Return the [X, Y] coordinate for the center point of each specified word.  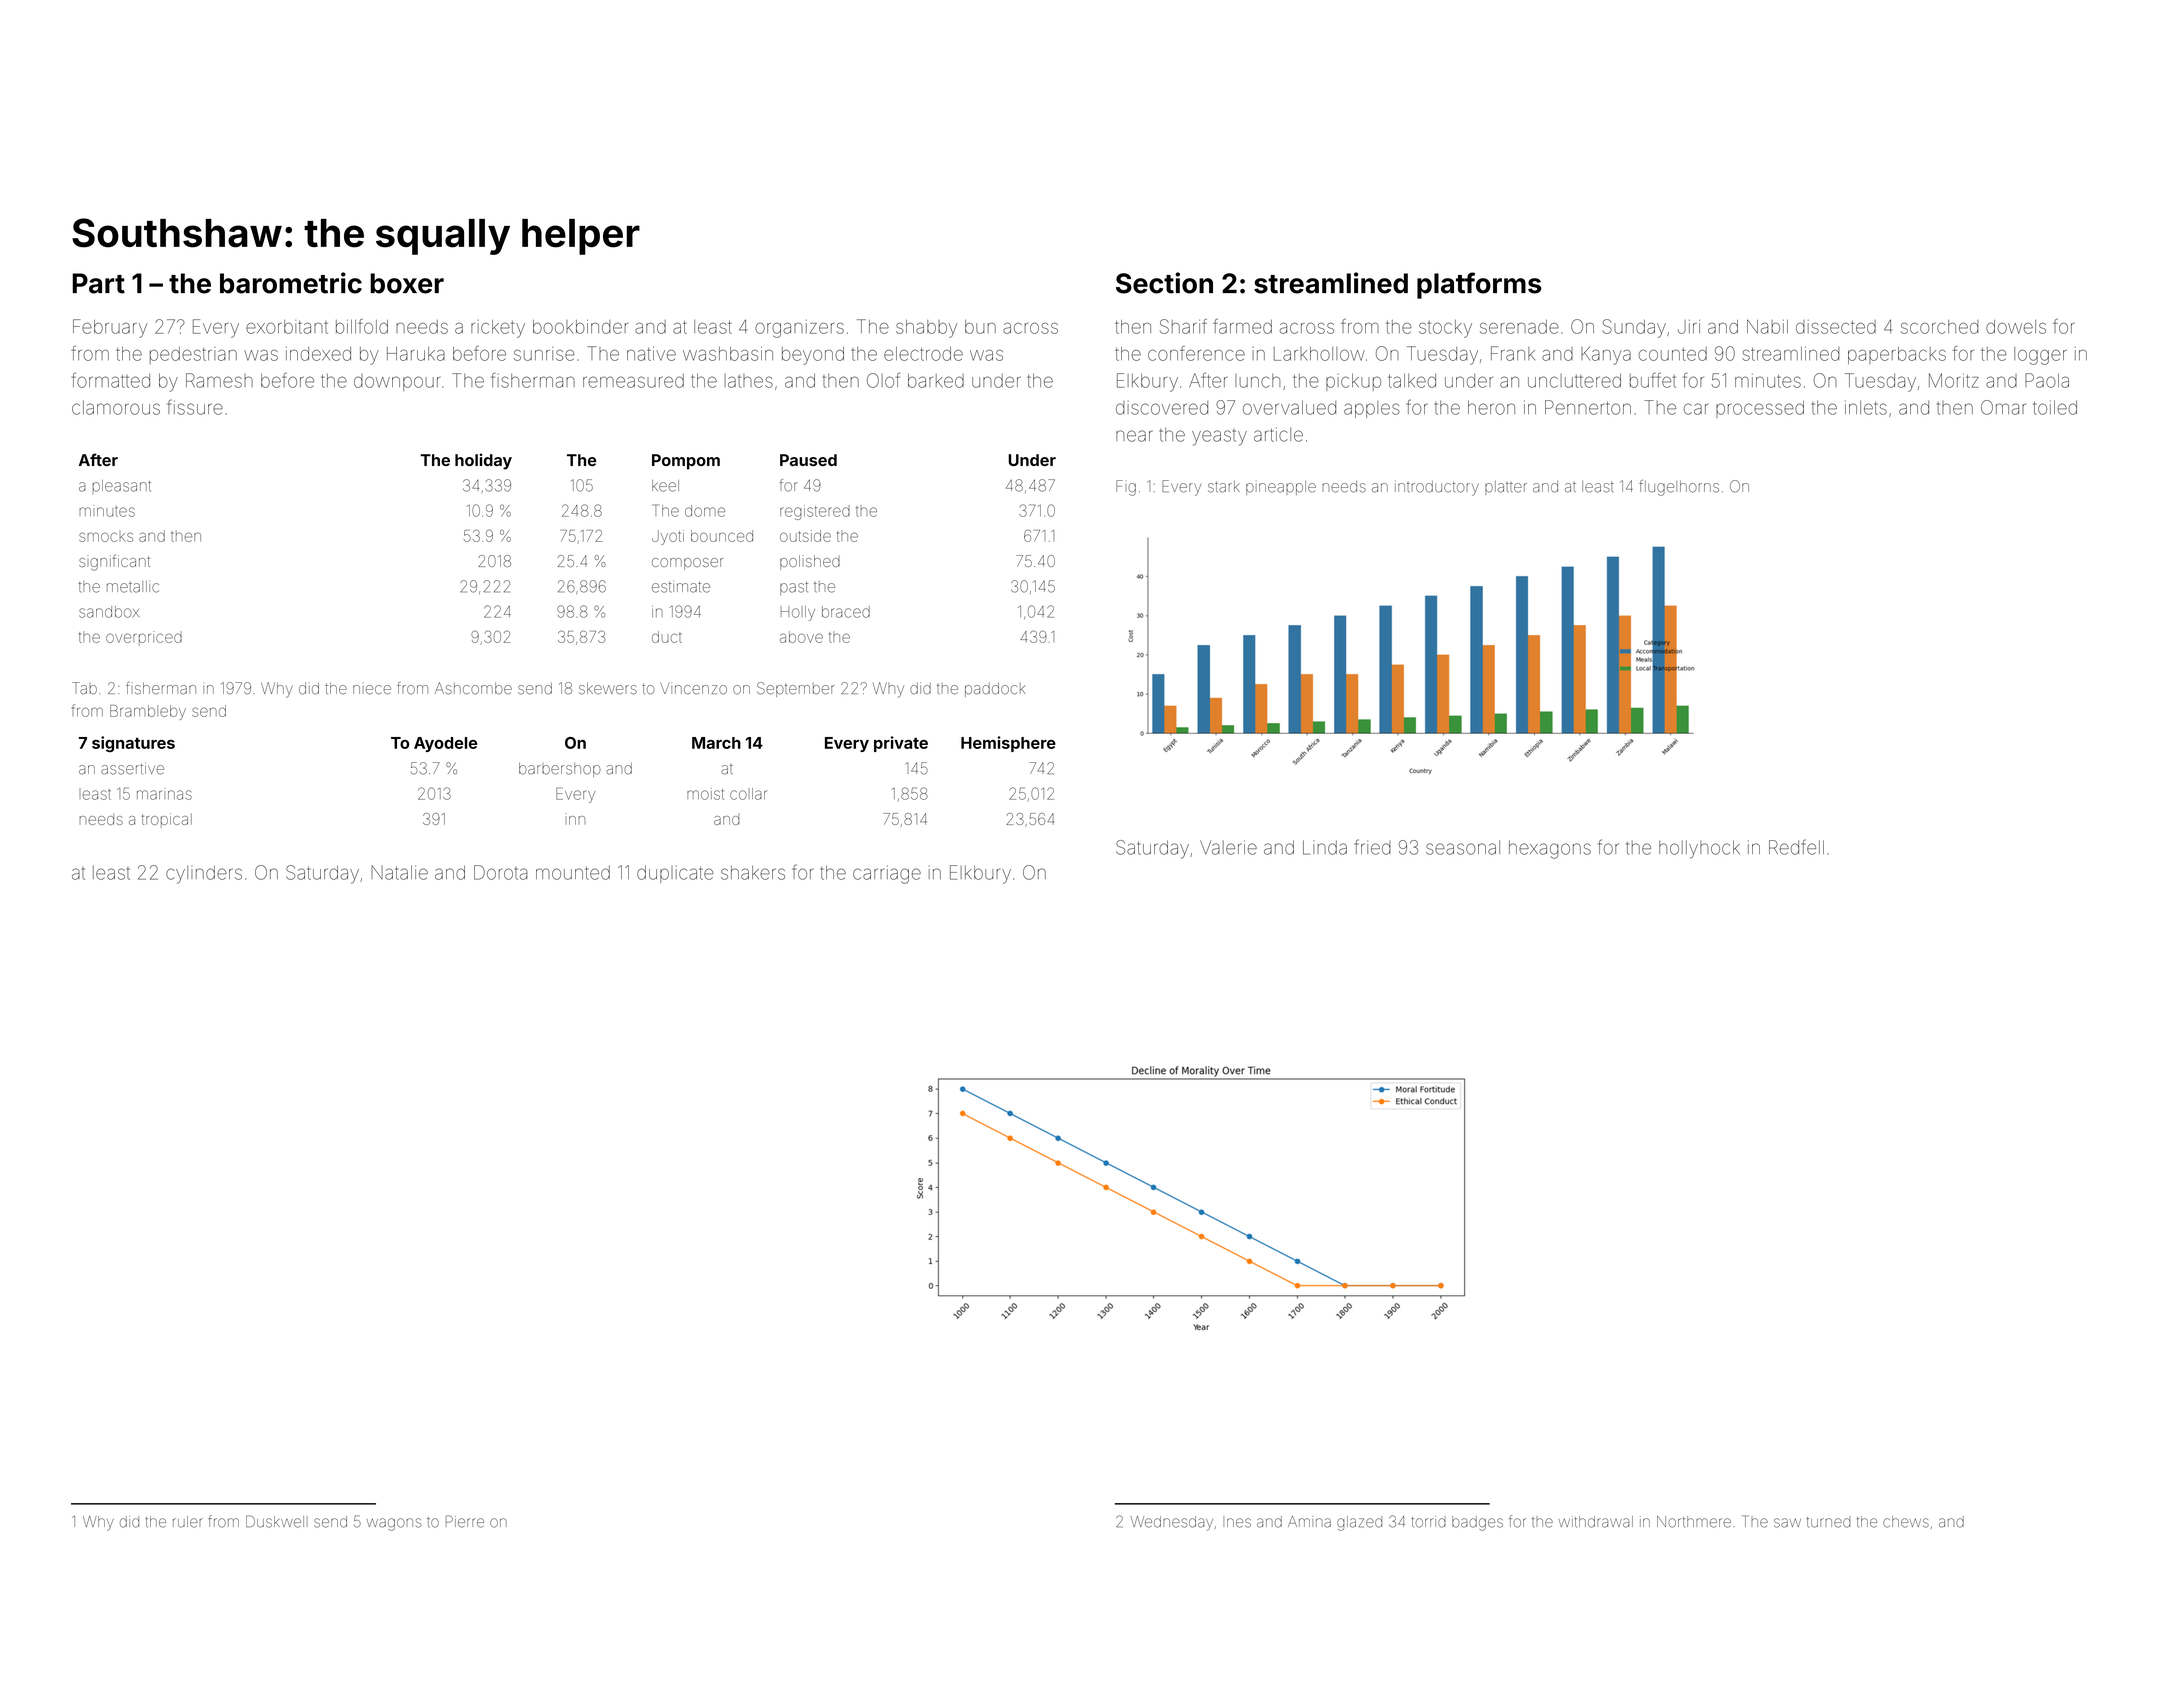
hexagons [1550, 849]
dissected [1836, 327]
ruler [188, 1522]
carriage [887, 874]
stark [1224, 487]
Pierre [465, 1521]
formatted [110, 380]
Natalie [399, 872]
